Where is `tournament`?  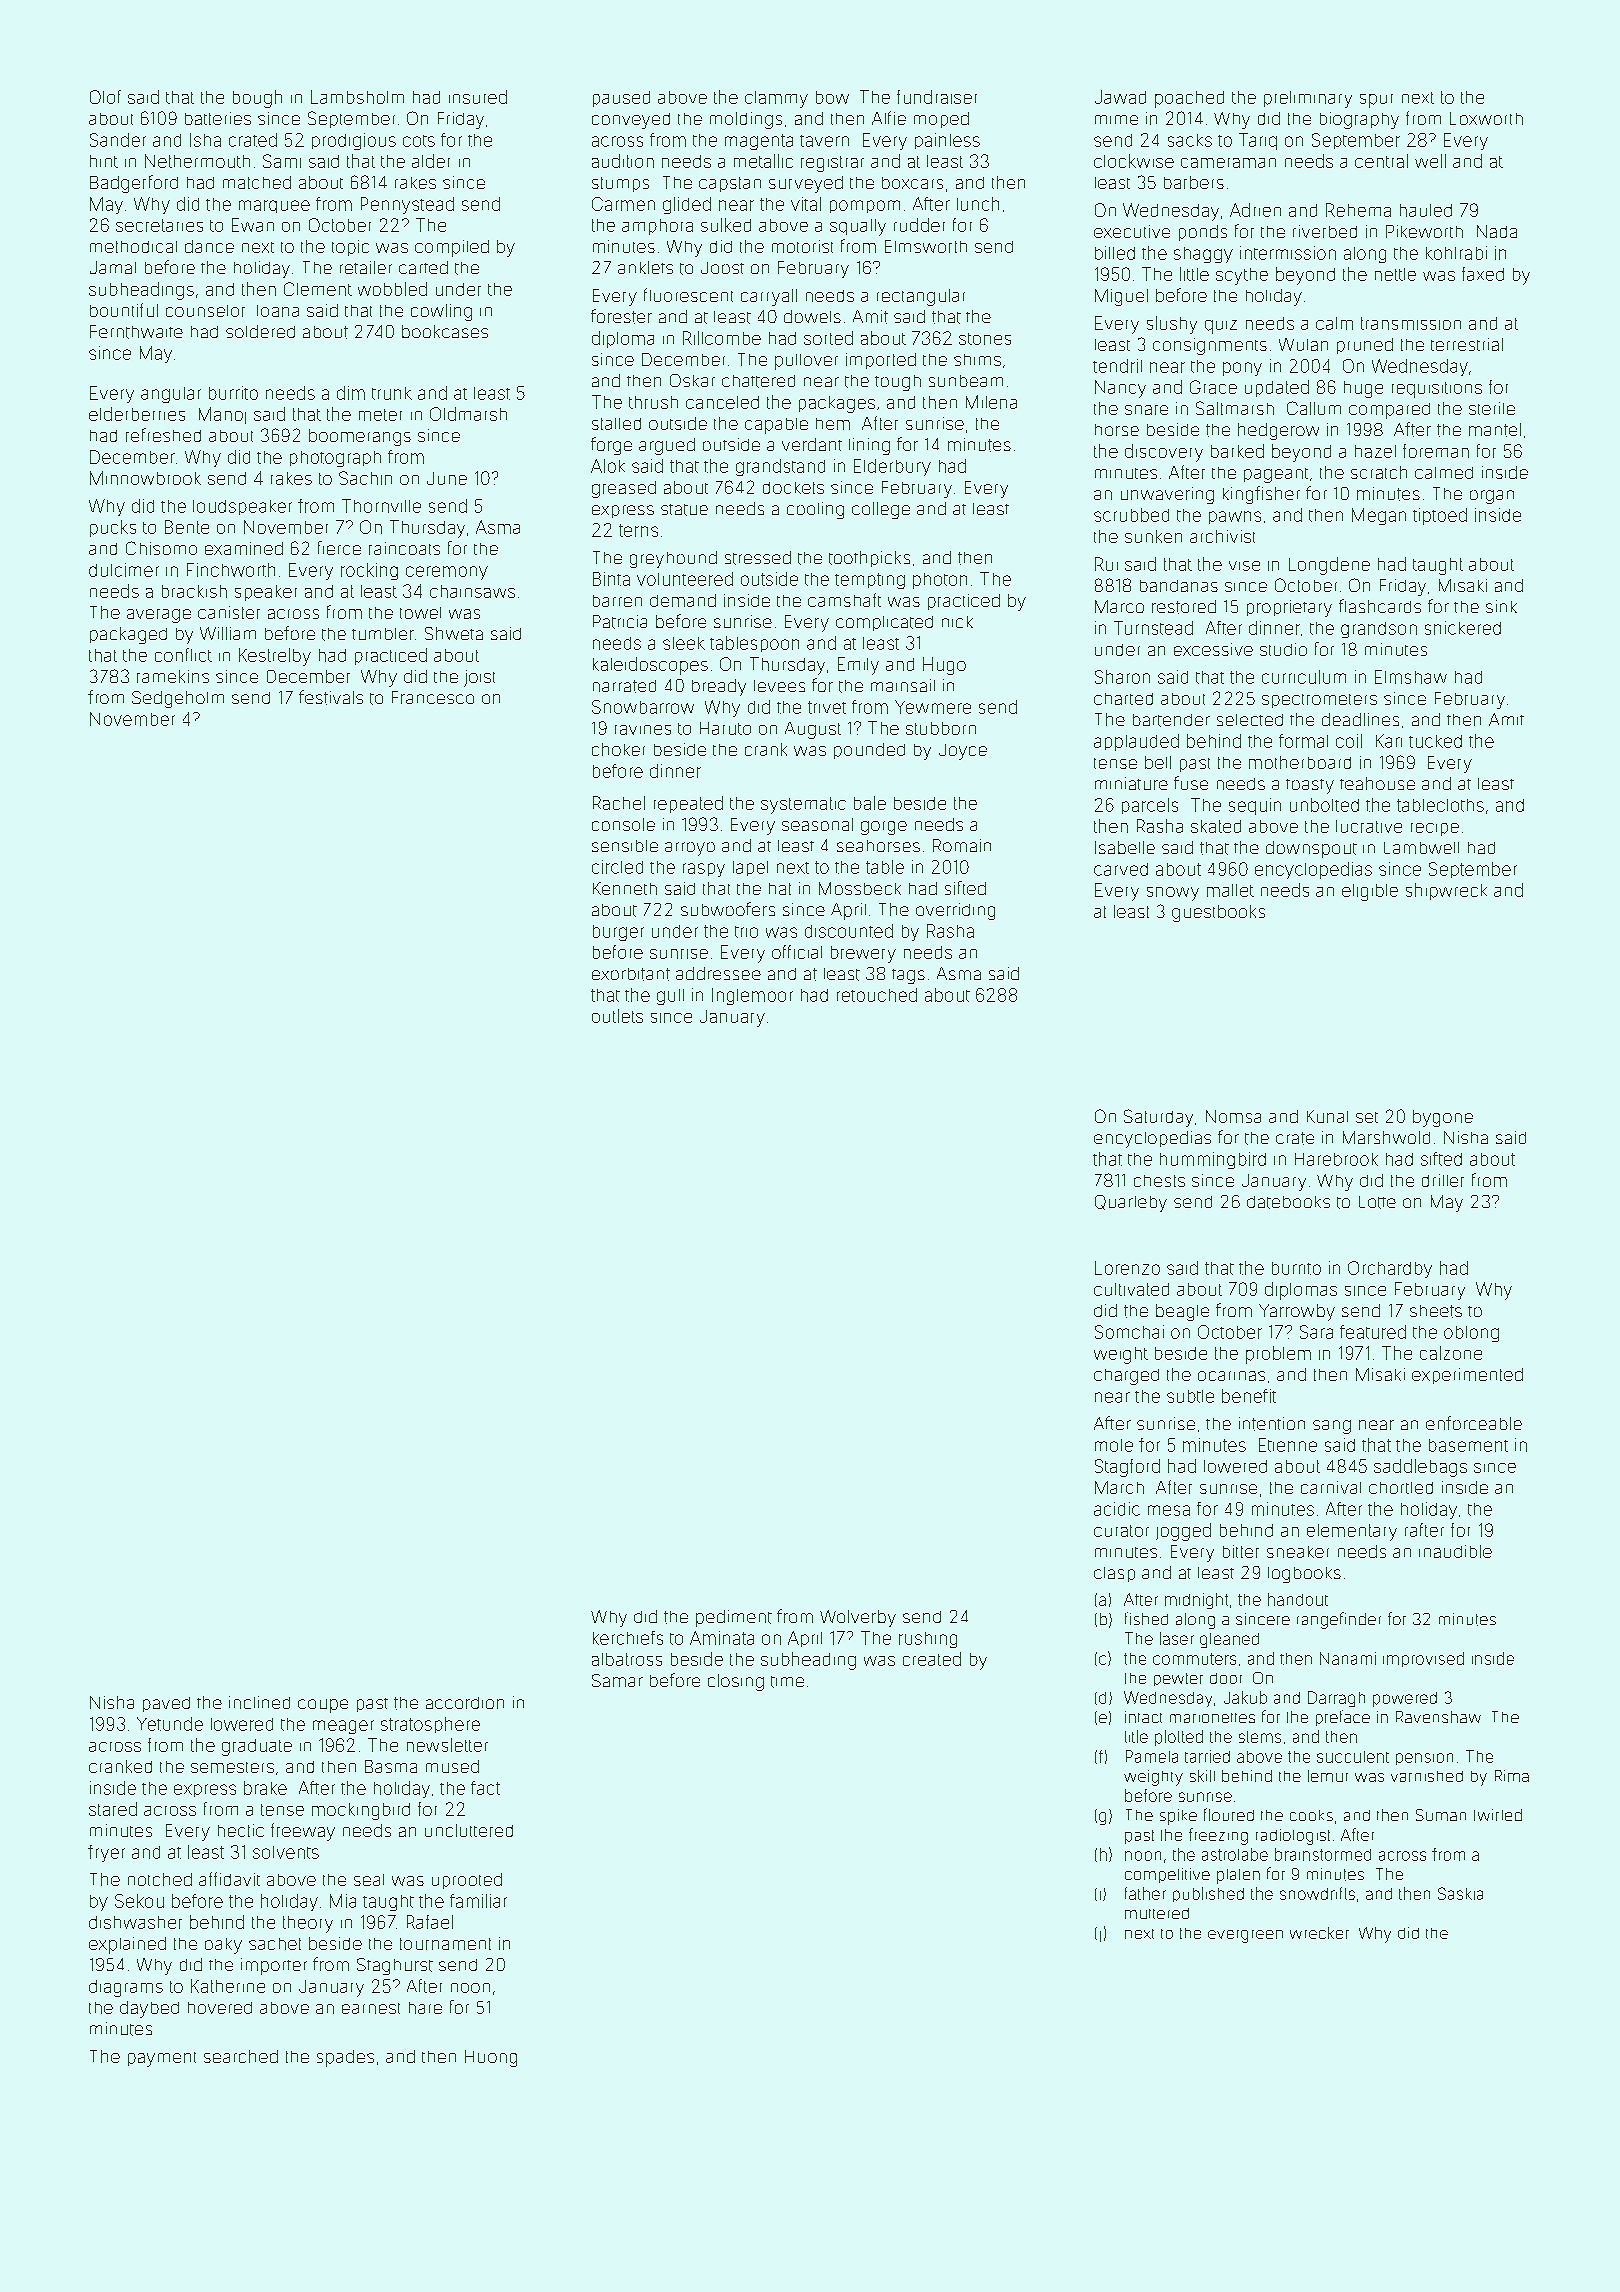 tournament is located at coordinates (445, 1944).
